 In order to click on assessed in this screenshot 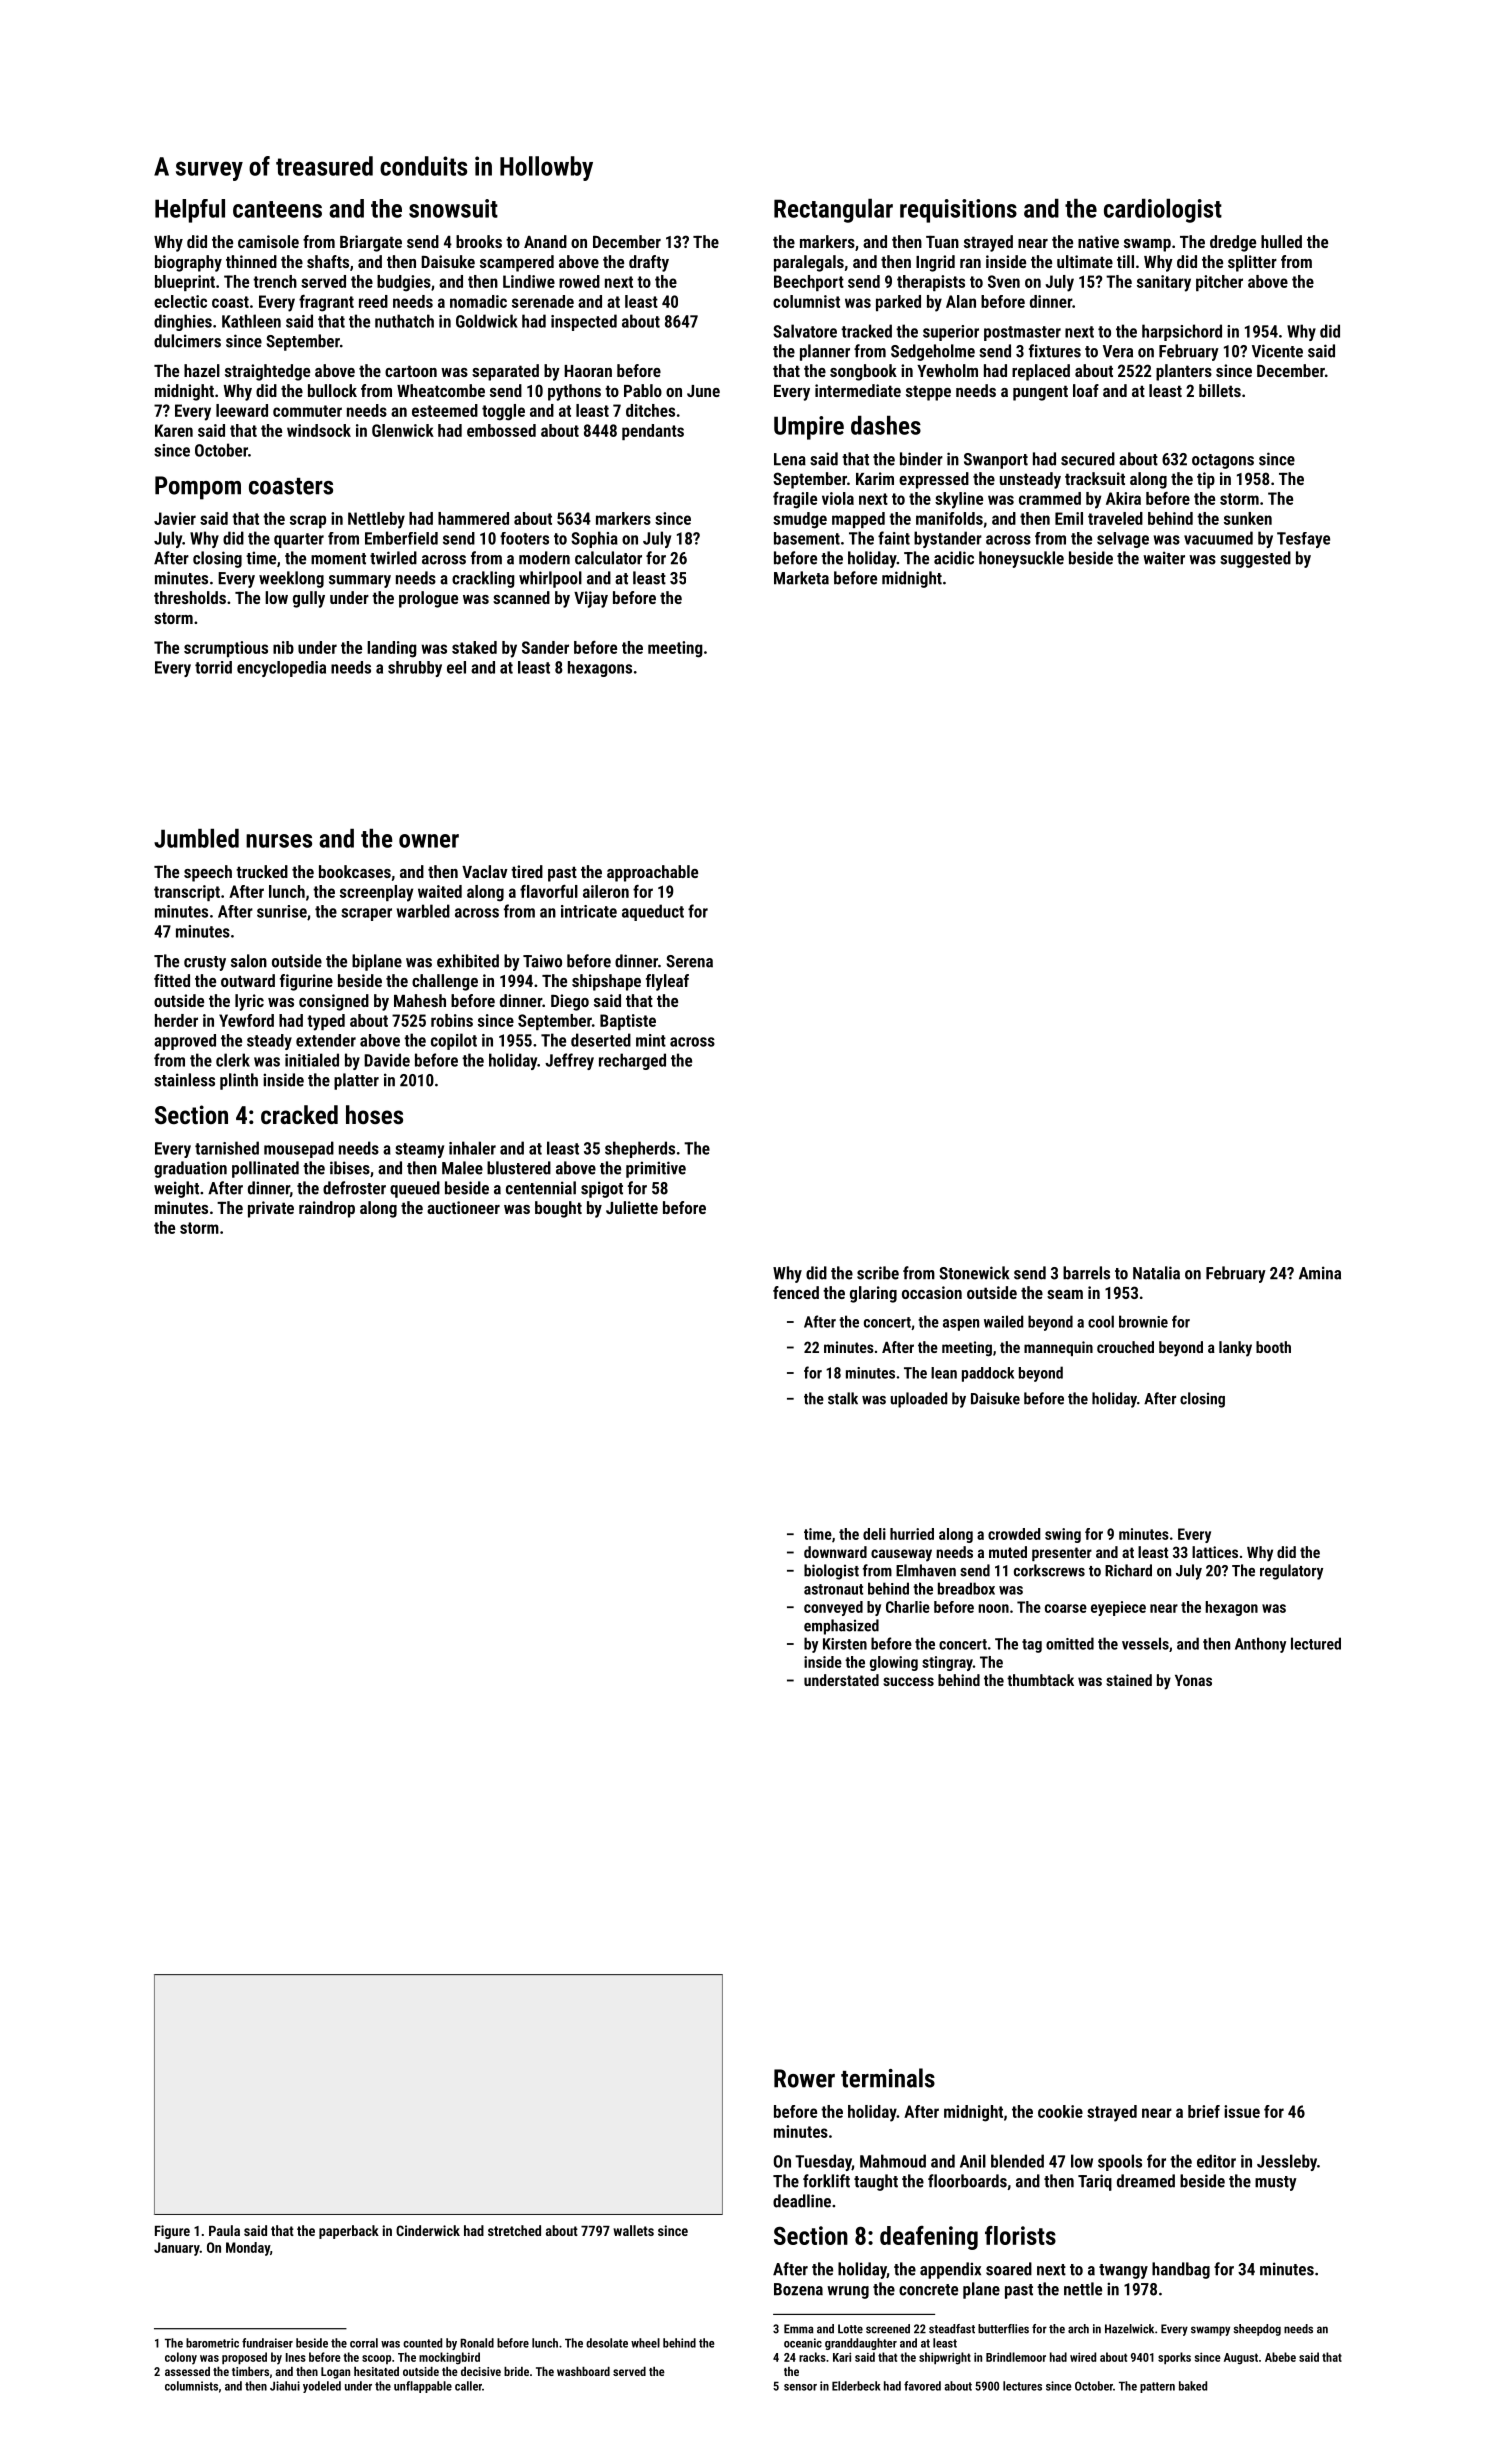, I will do `click(187, 2371)`.
